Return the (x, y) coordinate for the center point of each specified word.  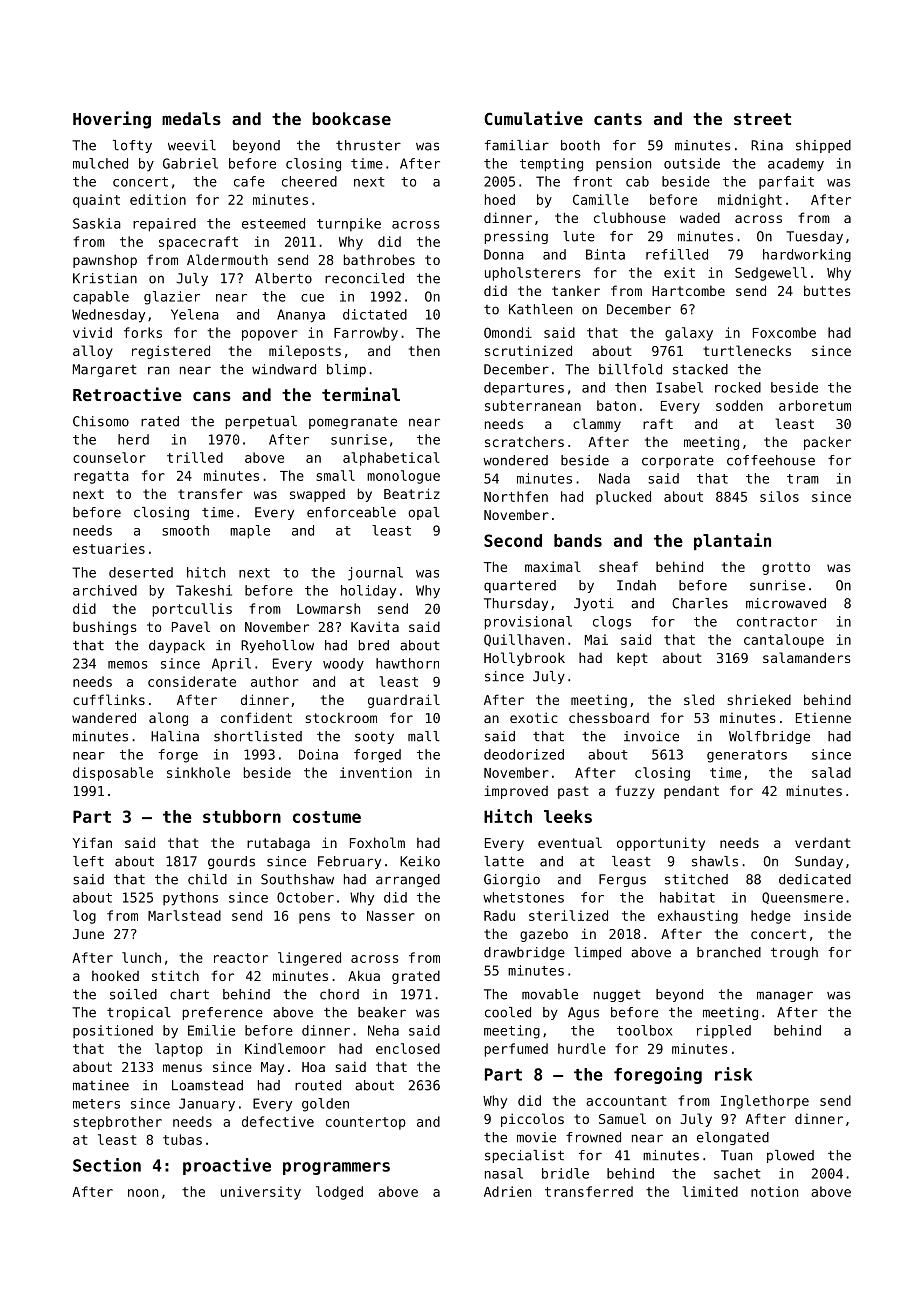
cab (637, 181)
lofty (132, 146)
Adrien (507, 1191)
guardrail (404, 701)
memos (128, 665)
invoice (651, 736)
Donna (504, 254)
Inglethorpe (765, 1102)
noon (143, 1193)
